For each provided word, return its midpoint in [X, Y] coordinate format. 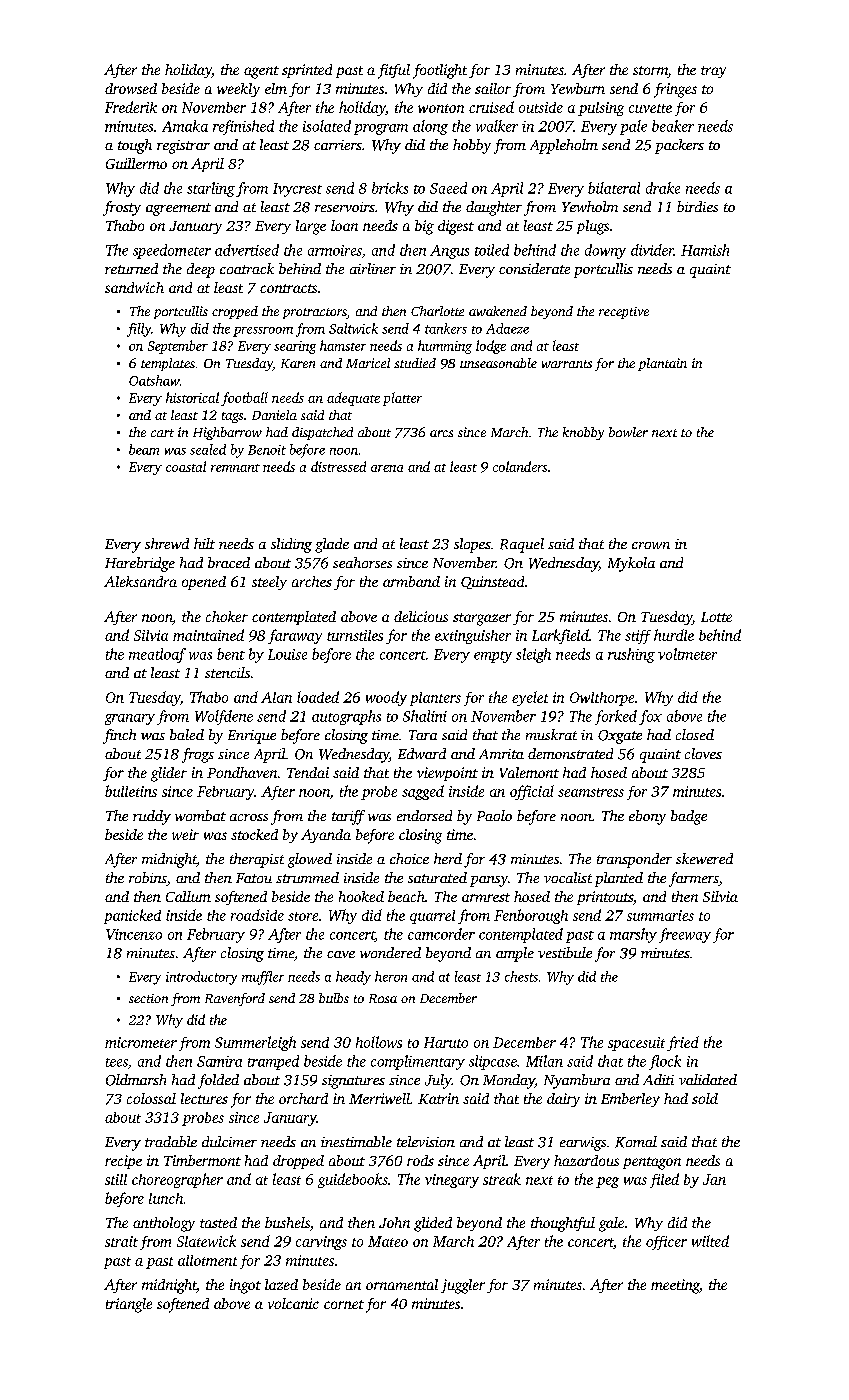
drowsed [131, 88]
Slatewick [206, 1241]
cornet [344, 1304]
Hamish [705, 250]
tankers [446, 328]
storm [650, 72]
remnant [235, 468]
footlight [440, 71]
